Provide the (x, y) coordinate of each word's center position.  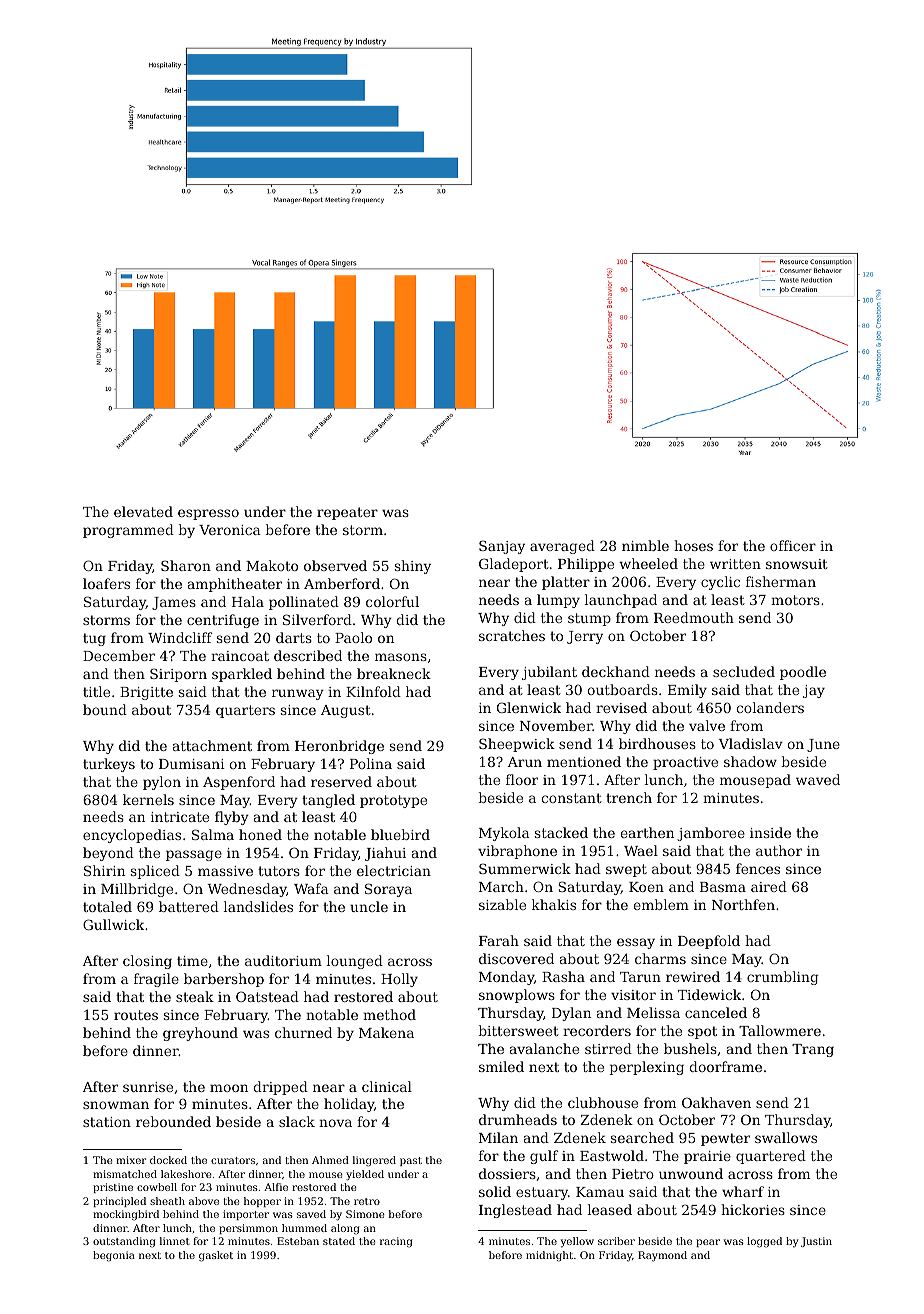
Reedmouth (694, 617)
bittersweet (519, 1030)
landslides (258, 906)
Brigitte (146, 693)
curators (233, 1160)
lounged (355, 962)
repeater (347, 513)
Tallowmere (780, 1030)
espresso (208, 514)
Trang (813, 1050)
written (735, 564)
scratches (512, 635)
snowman (116, 1105)
